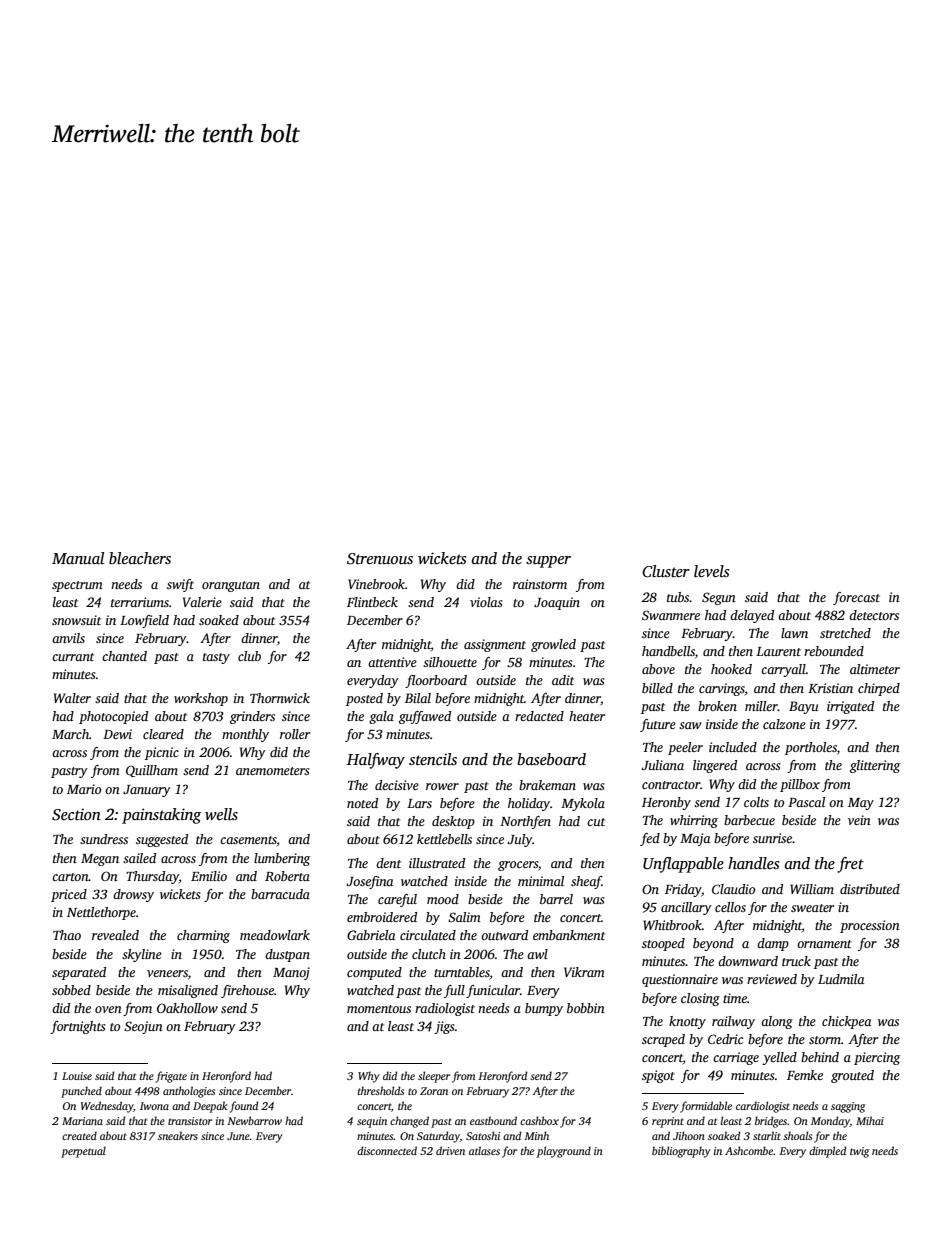 This screenshot has width=952, height=1233. I want to click on January, so click(147, 791).
